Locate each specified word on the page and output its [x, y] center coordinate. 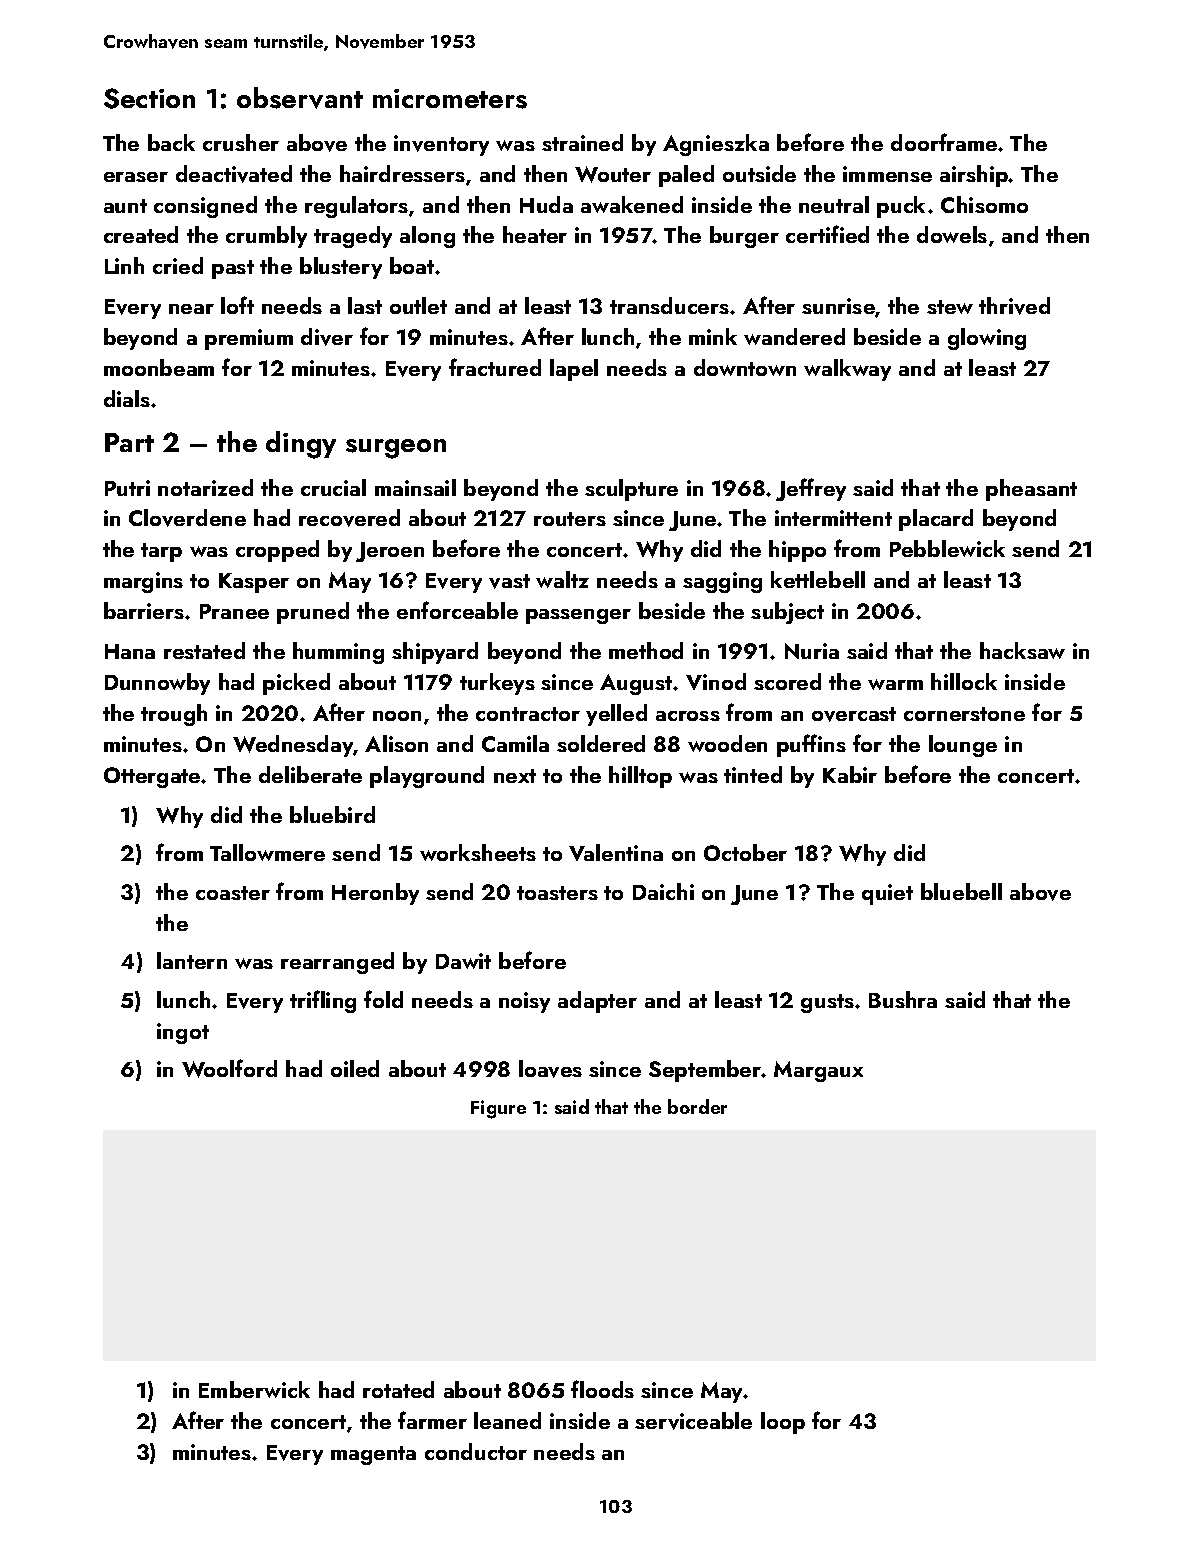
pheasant [1031, 490]
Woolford [229, 1068]
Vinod [716, 681]
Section [149, 98]
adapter [597, 1002]
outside [759, 173]
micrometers [450, 99]
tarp [161, 552]
